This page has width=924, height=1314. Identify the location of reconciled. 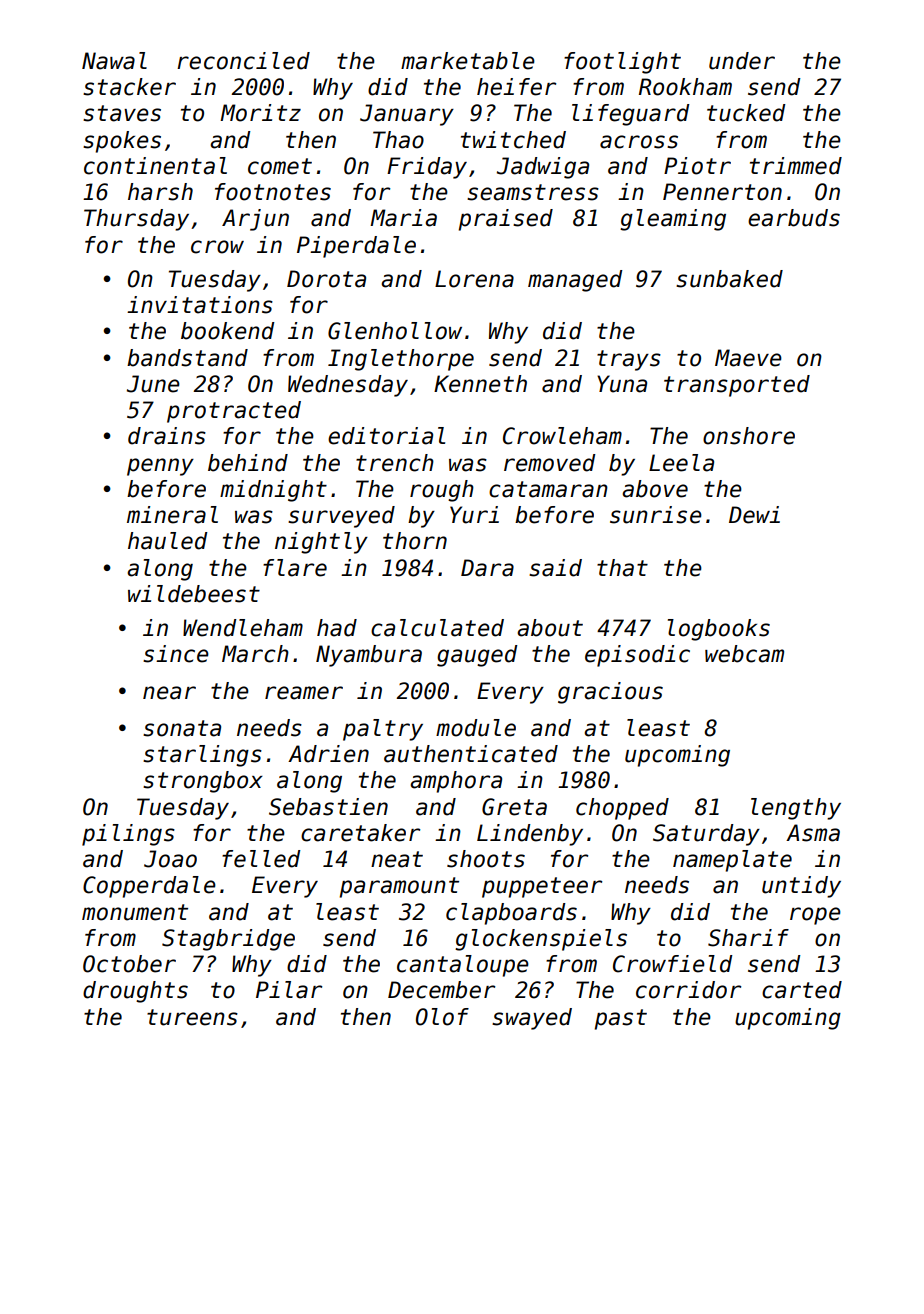
(243, 61).
